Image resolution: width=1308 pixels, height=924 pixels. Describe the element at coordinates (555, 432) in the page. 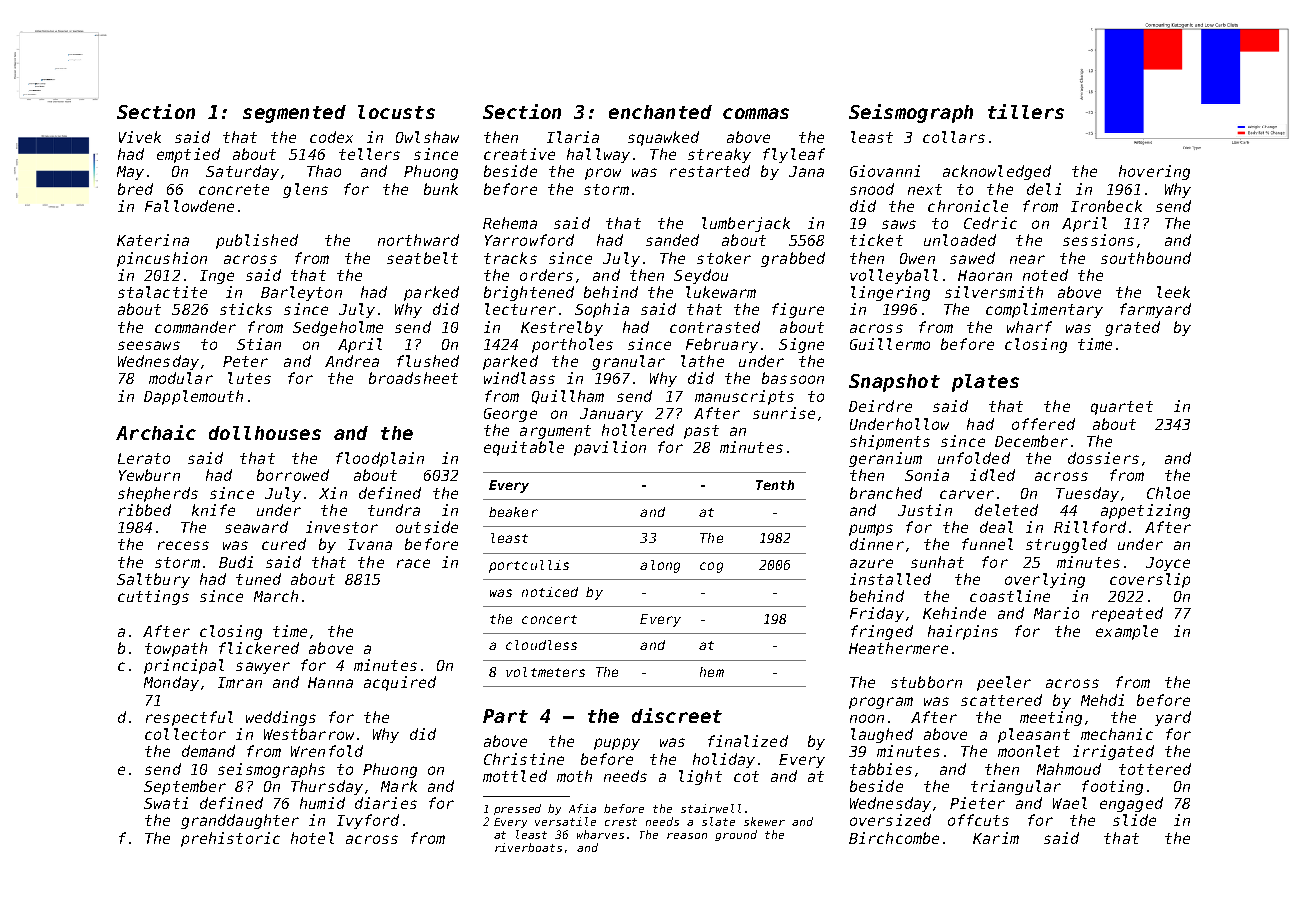

I see `argument` at that location.
